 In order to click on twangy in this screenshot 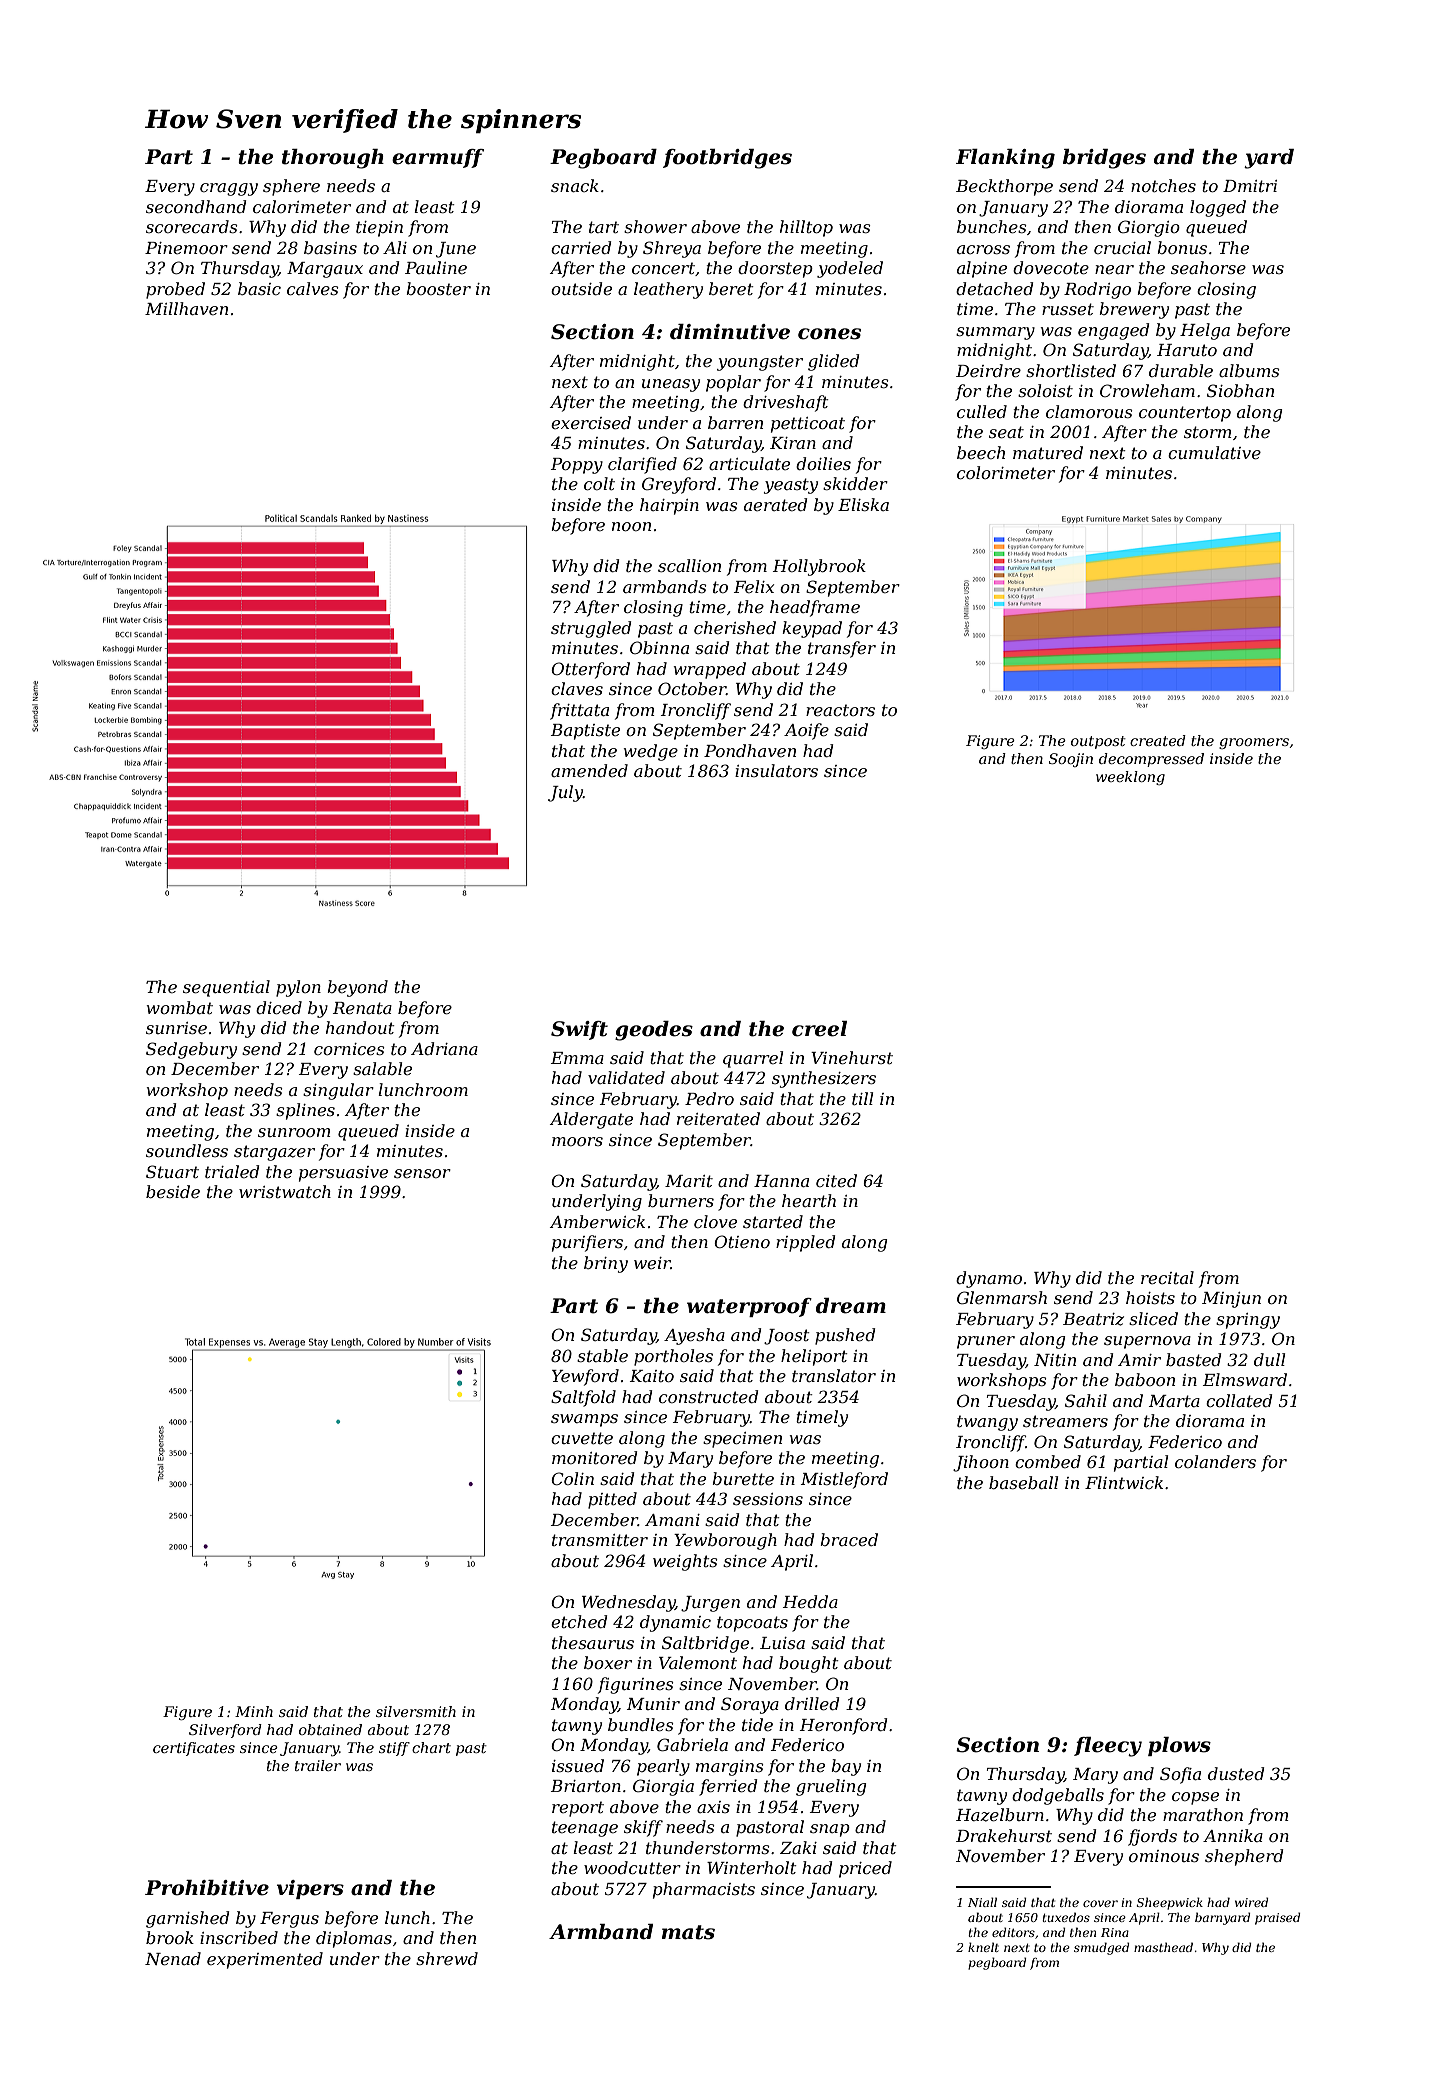, I will do `click(987, 1423)`.
